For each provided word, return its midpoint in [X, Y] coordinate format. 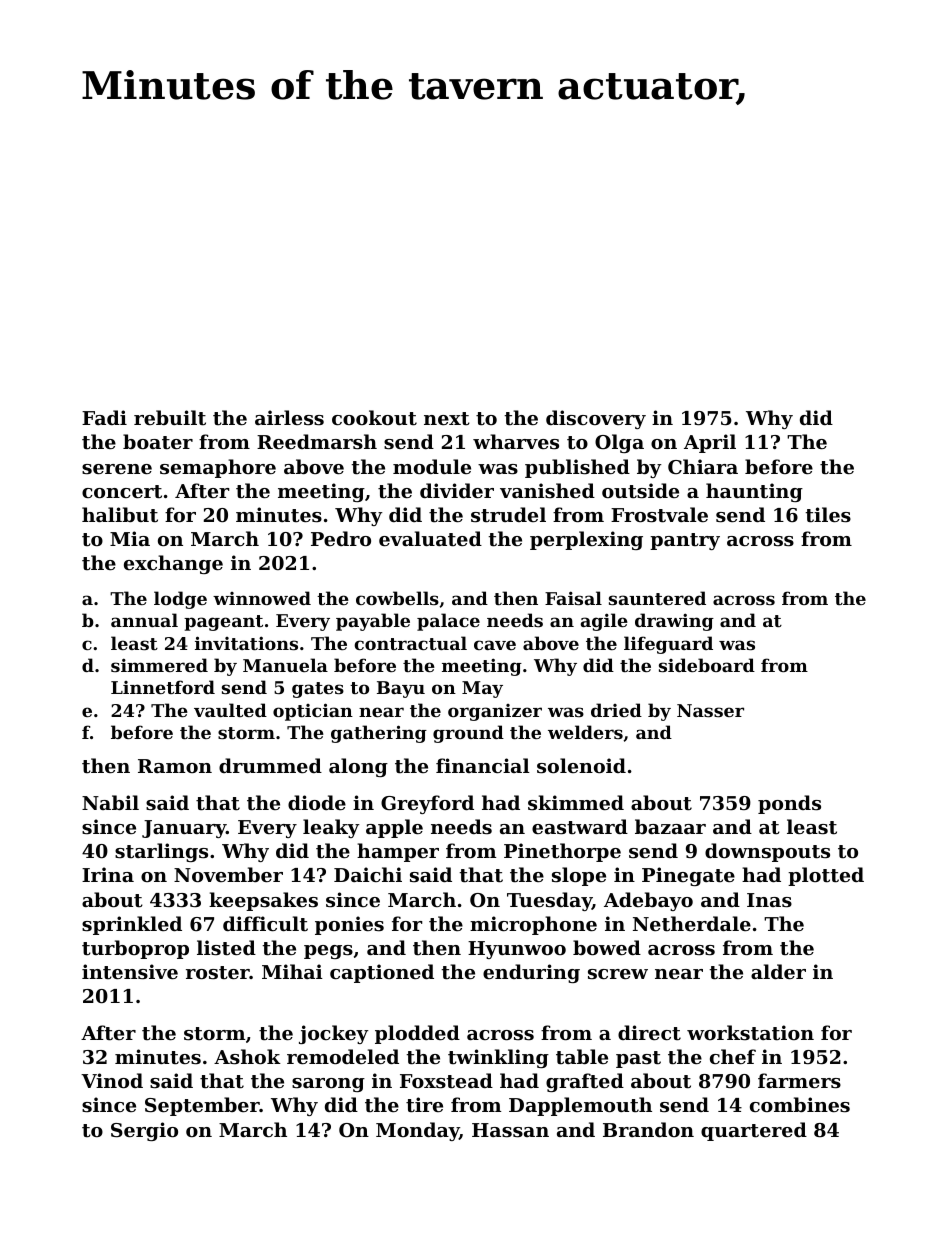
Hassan [510, 1130]
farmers [799, 1081]
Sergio [144, 1131]
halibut [120, 515]
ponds [789, 804]
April [710, 443]
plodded [417, 1034]
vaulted [230, 710]
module [432, 466]
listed [226, 948]
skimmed [576, 803]
